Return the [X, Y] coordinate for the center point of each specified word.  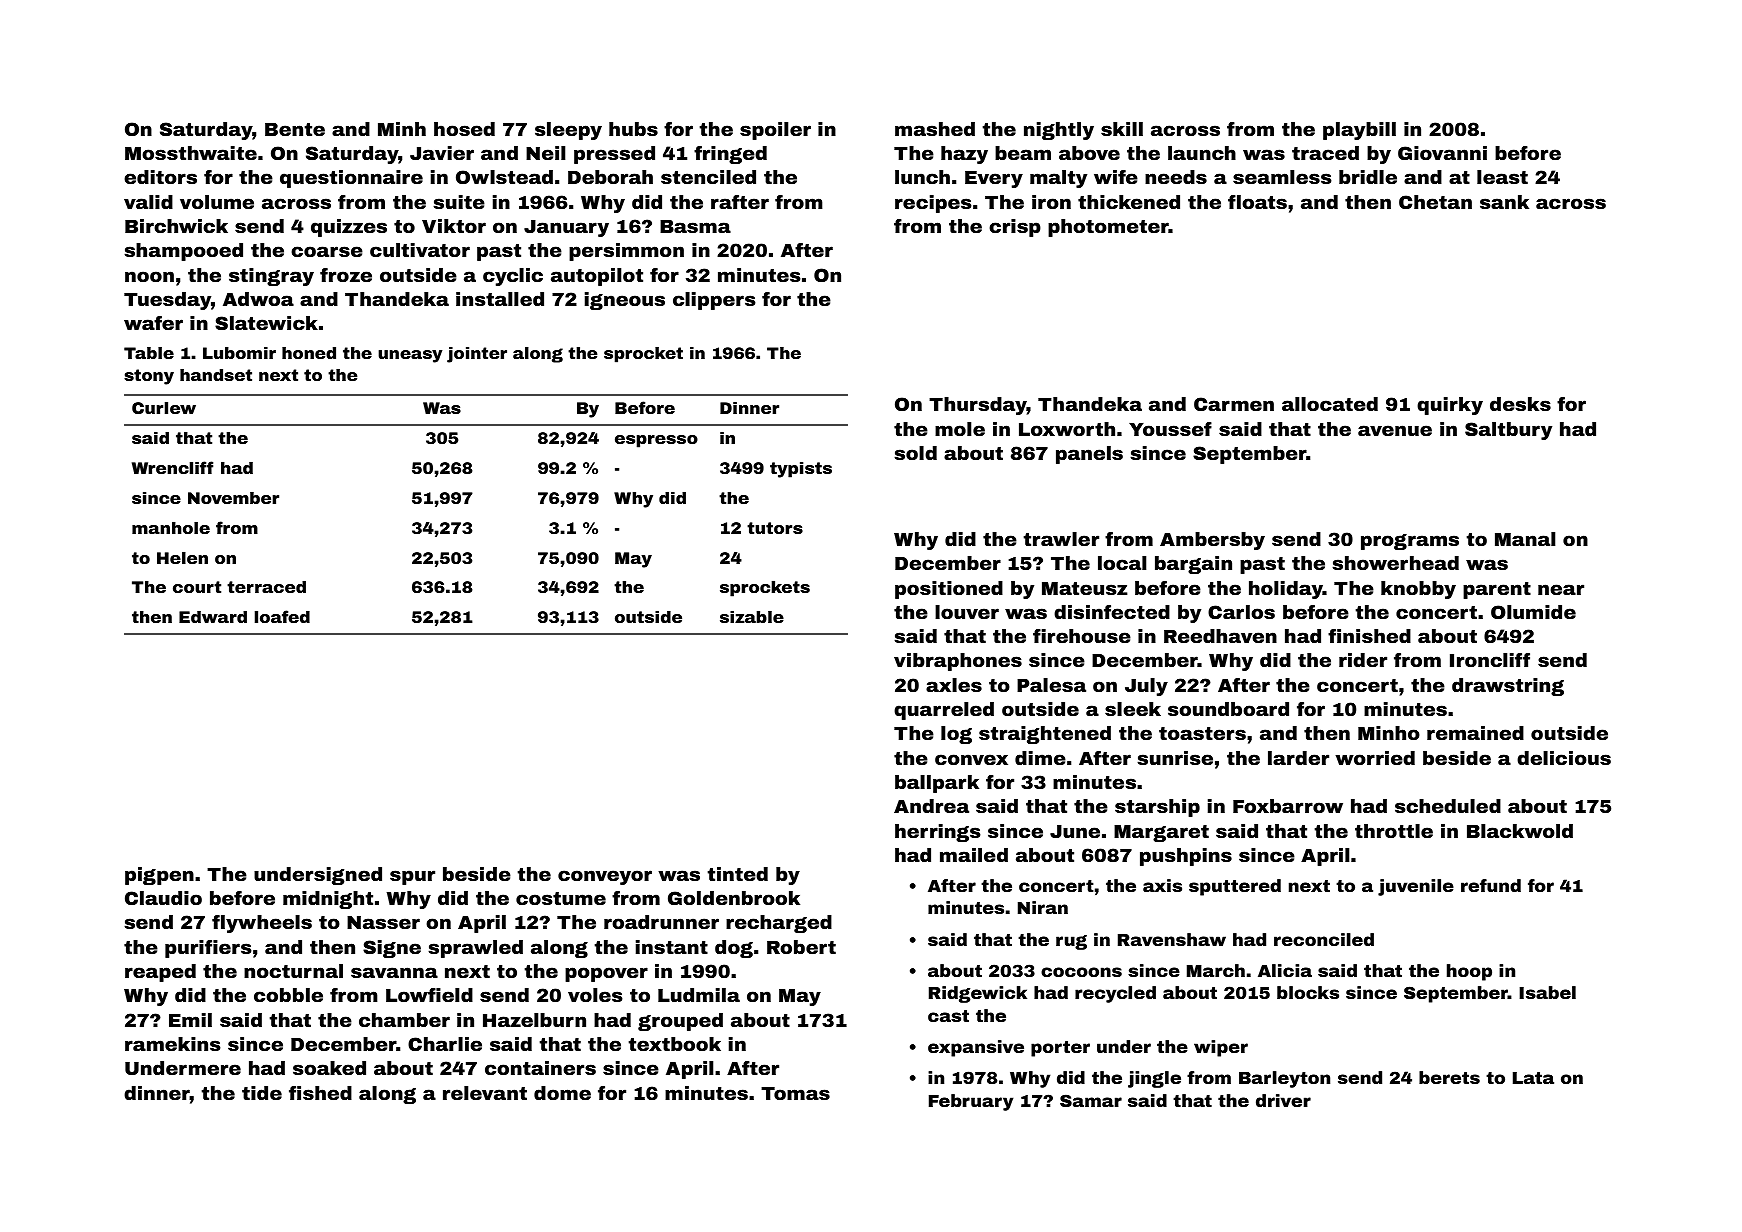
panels [1089, 455]
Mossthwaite [191, 153]
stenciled [708, 177]
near [1561, 589]
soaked [329, 1068]
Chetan [1435, 202]
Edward [213, 617]
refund [1491, 885]
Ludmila [699, 995]
